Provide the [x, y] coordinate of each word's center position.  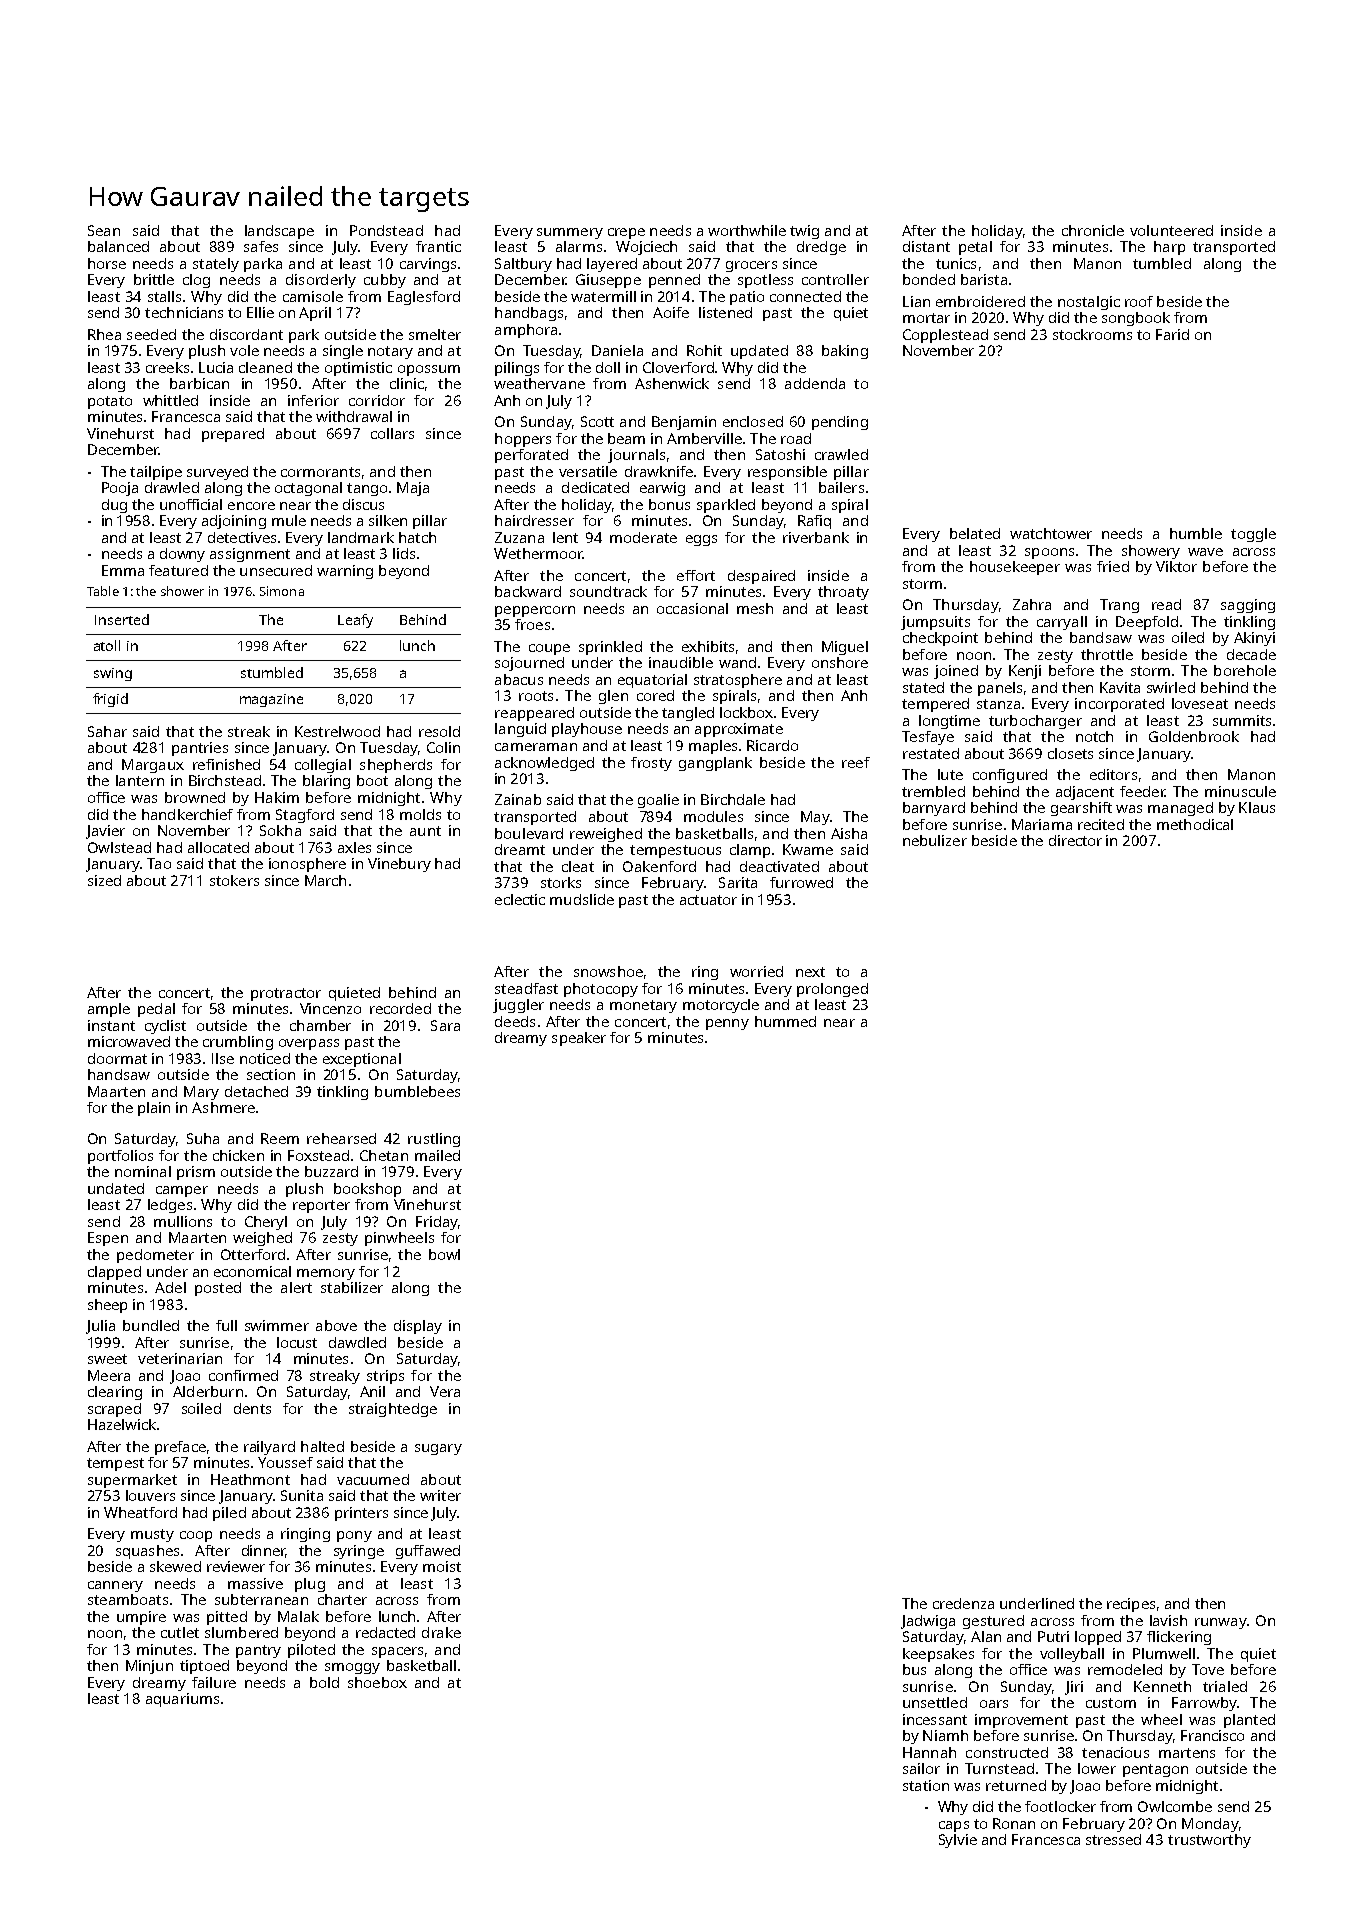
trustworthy [1209, 1841]
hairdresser [534, 520]
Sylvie [958, 1841]
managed [1180, 809]
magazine [271, 700]
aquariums [182, 1700]
